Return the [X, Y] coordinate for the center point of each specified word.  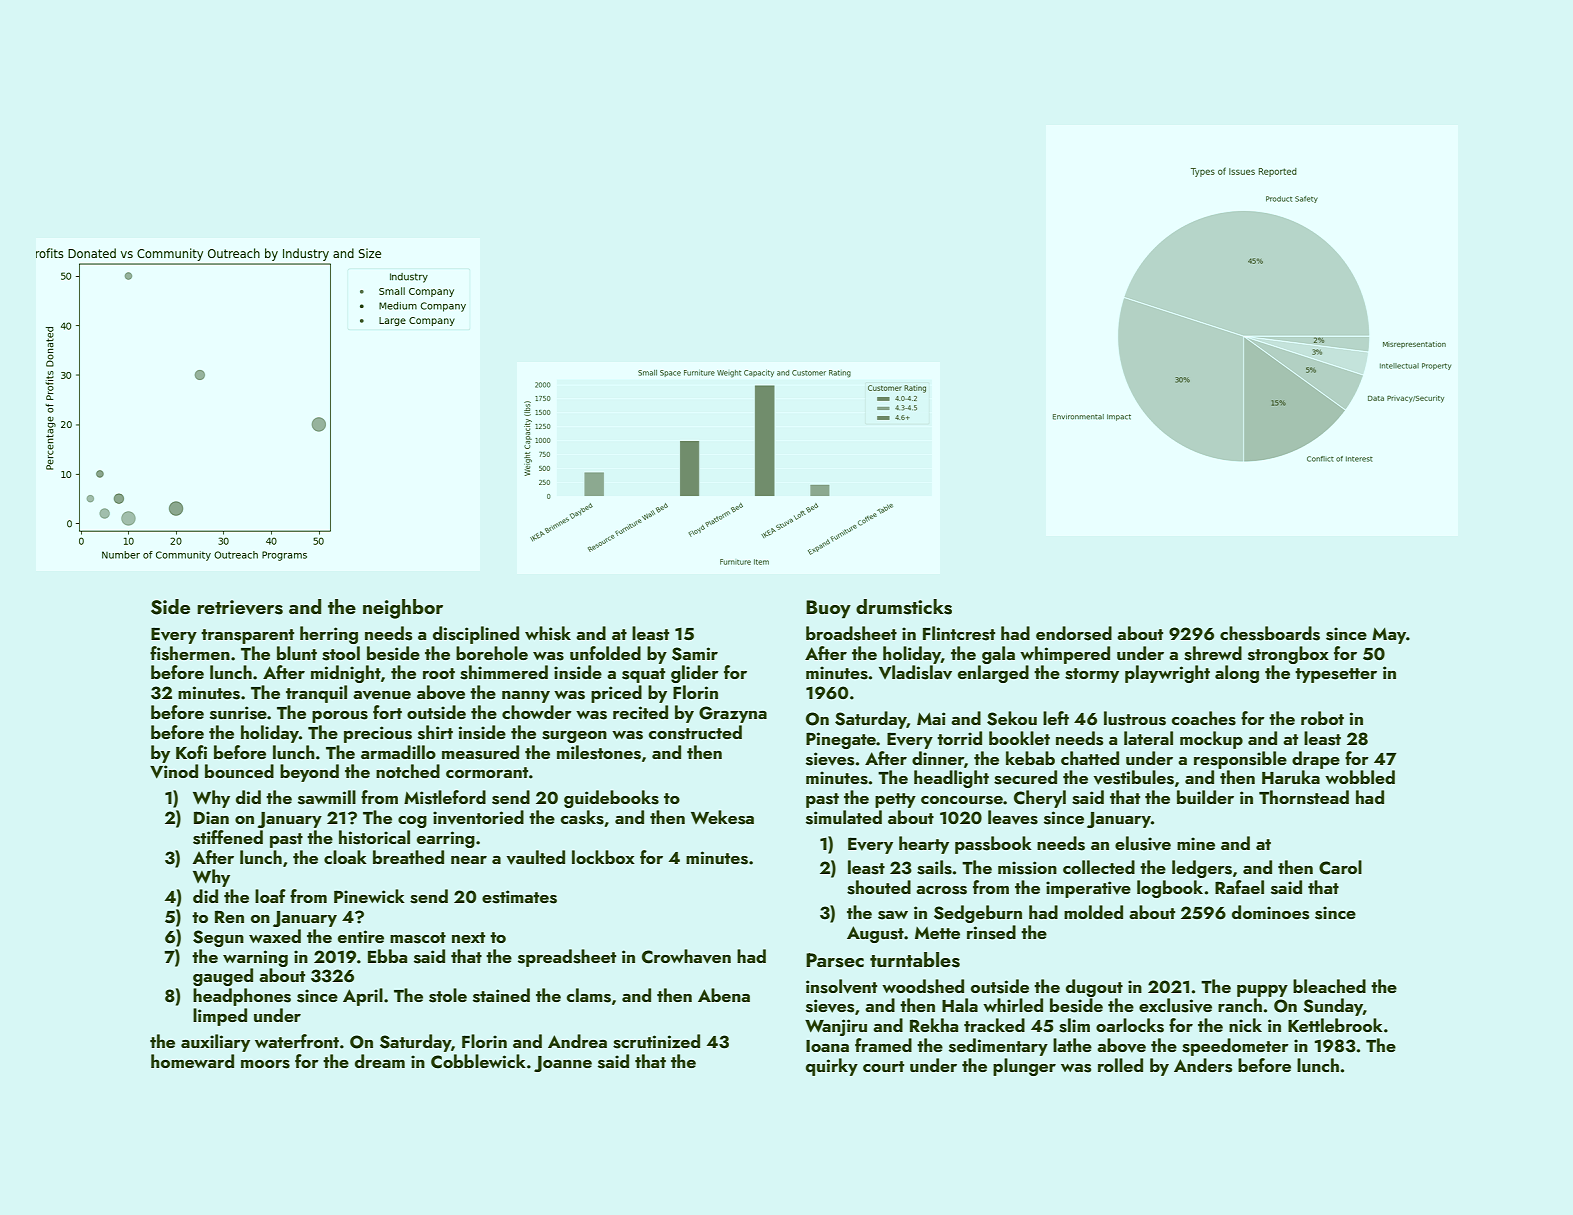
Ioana [827, 1046]
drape [1316, 760]
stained [501, 995]
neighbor [403, 609]
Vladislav [915, 672]
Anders [1203, 1065]
